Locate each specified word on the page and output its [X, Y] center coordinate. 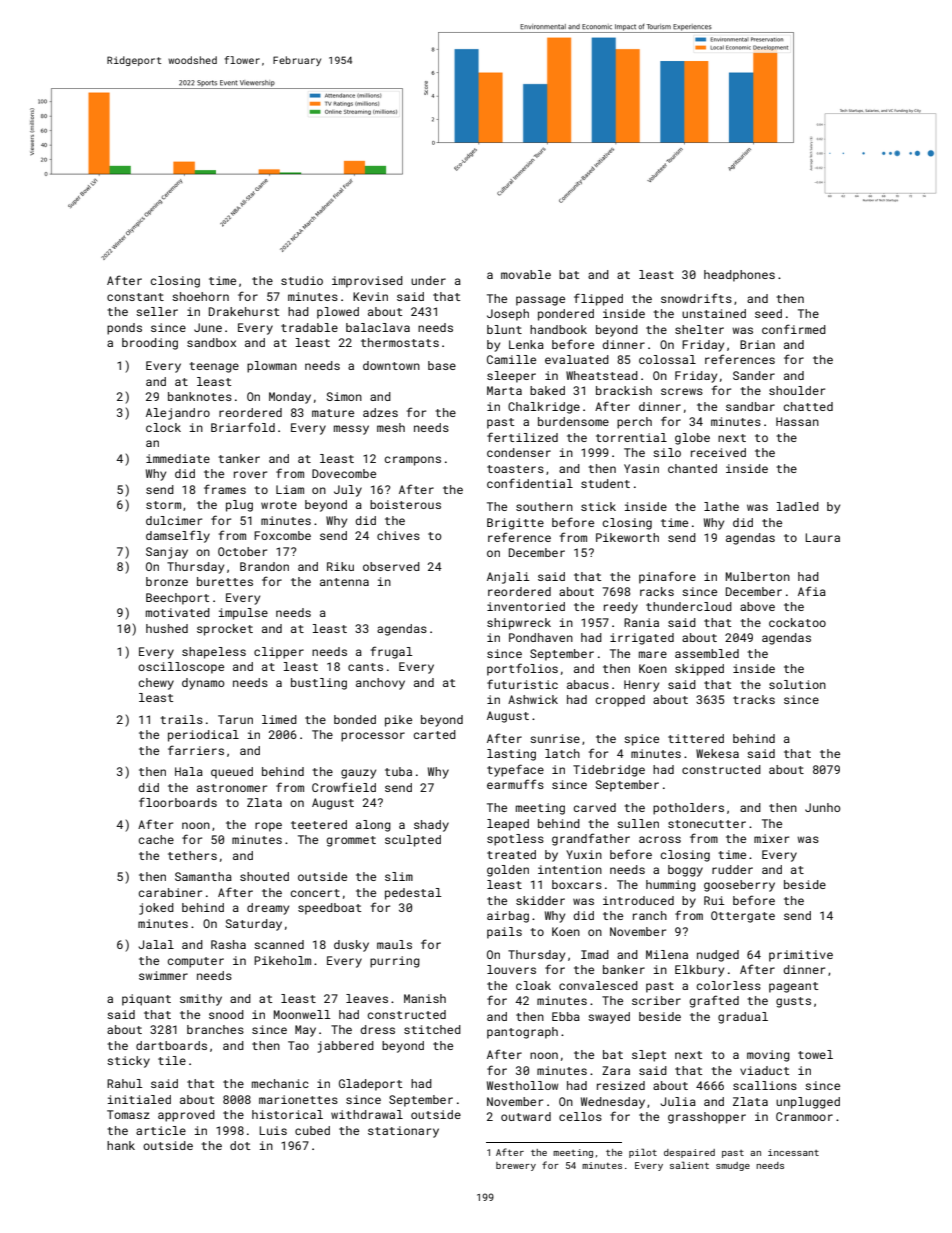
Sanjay [167, 553]
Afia [812, 591]
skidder [540, 900]
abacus [588, 684]
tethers [192, 855]
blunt [504, 329]
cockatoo [797, 622]
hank [121, 1145]
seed [768, 313]
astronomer [232, 788]
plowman [272, 367]
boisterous [405, 504]
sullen [638, 823]
